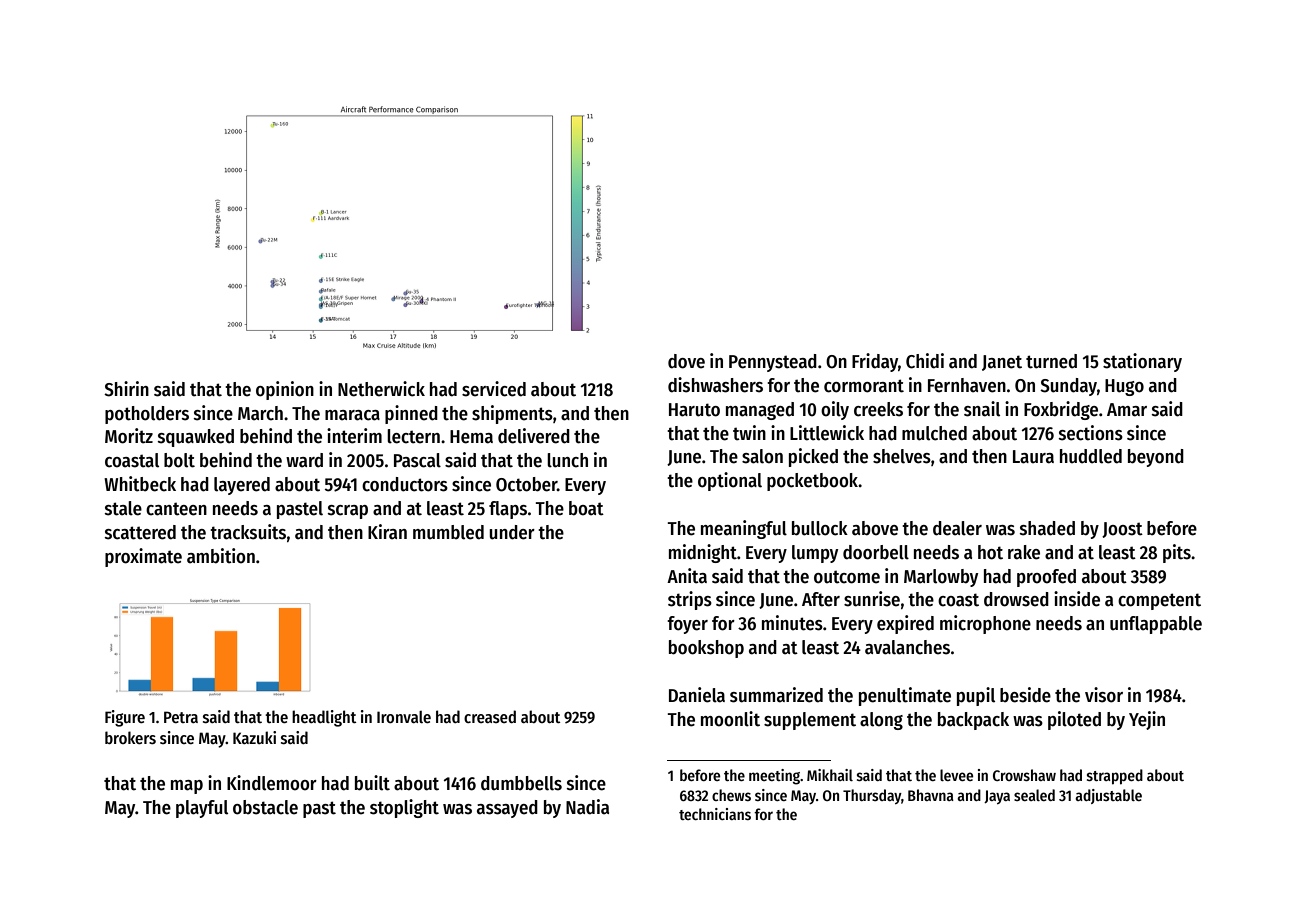  I want to click on stoplight, so click(404, 808).
